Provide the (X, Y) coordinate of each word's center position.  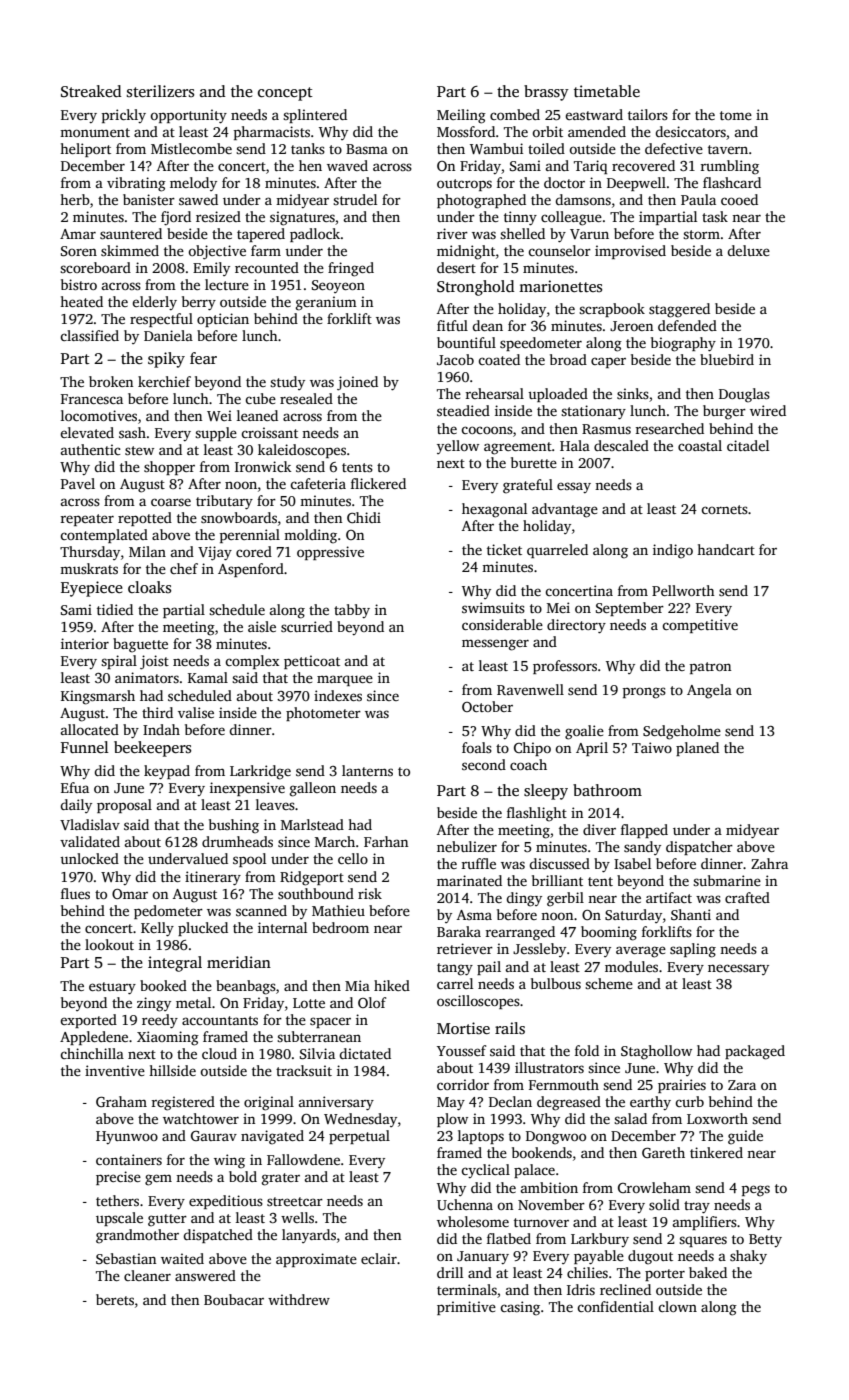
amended (597, 131)
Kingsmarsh (98, 697)
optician (223, 320)
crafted (747, 897)
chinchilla (92, 1053)
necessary (738, 969)
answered (205, 1275)
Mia (357, 985)
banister (149, 199)
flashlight (537, 814)
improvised (630, 252)
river (452, 233)
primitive (466, 1308)
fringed (351, 269)
